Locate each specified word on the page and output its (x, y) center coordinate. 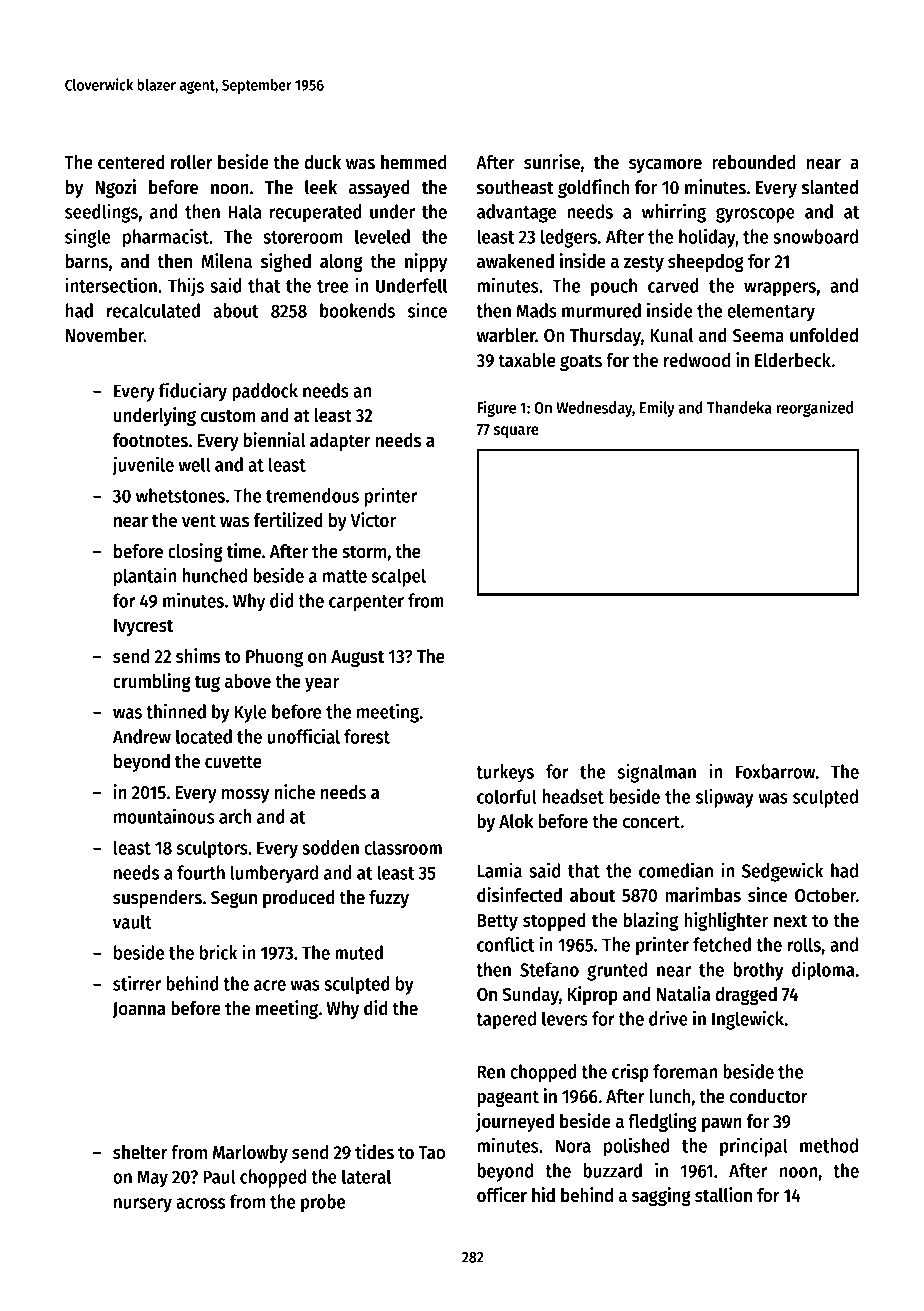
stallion (723, 1195)
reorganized (814, 409)
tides (374, 1152)
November (105, 335)
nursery (143, 1205)
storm (364, 552)
